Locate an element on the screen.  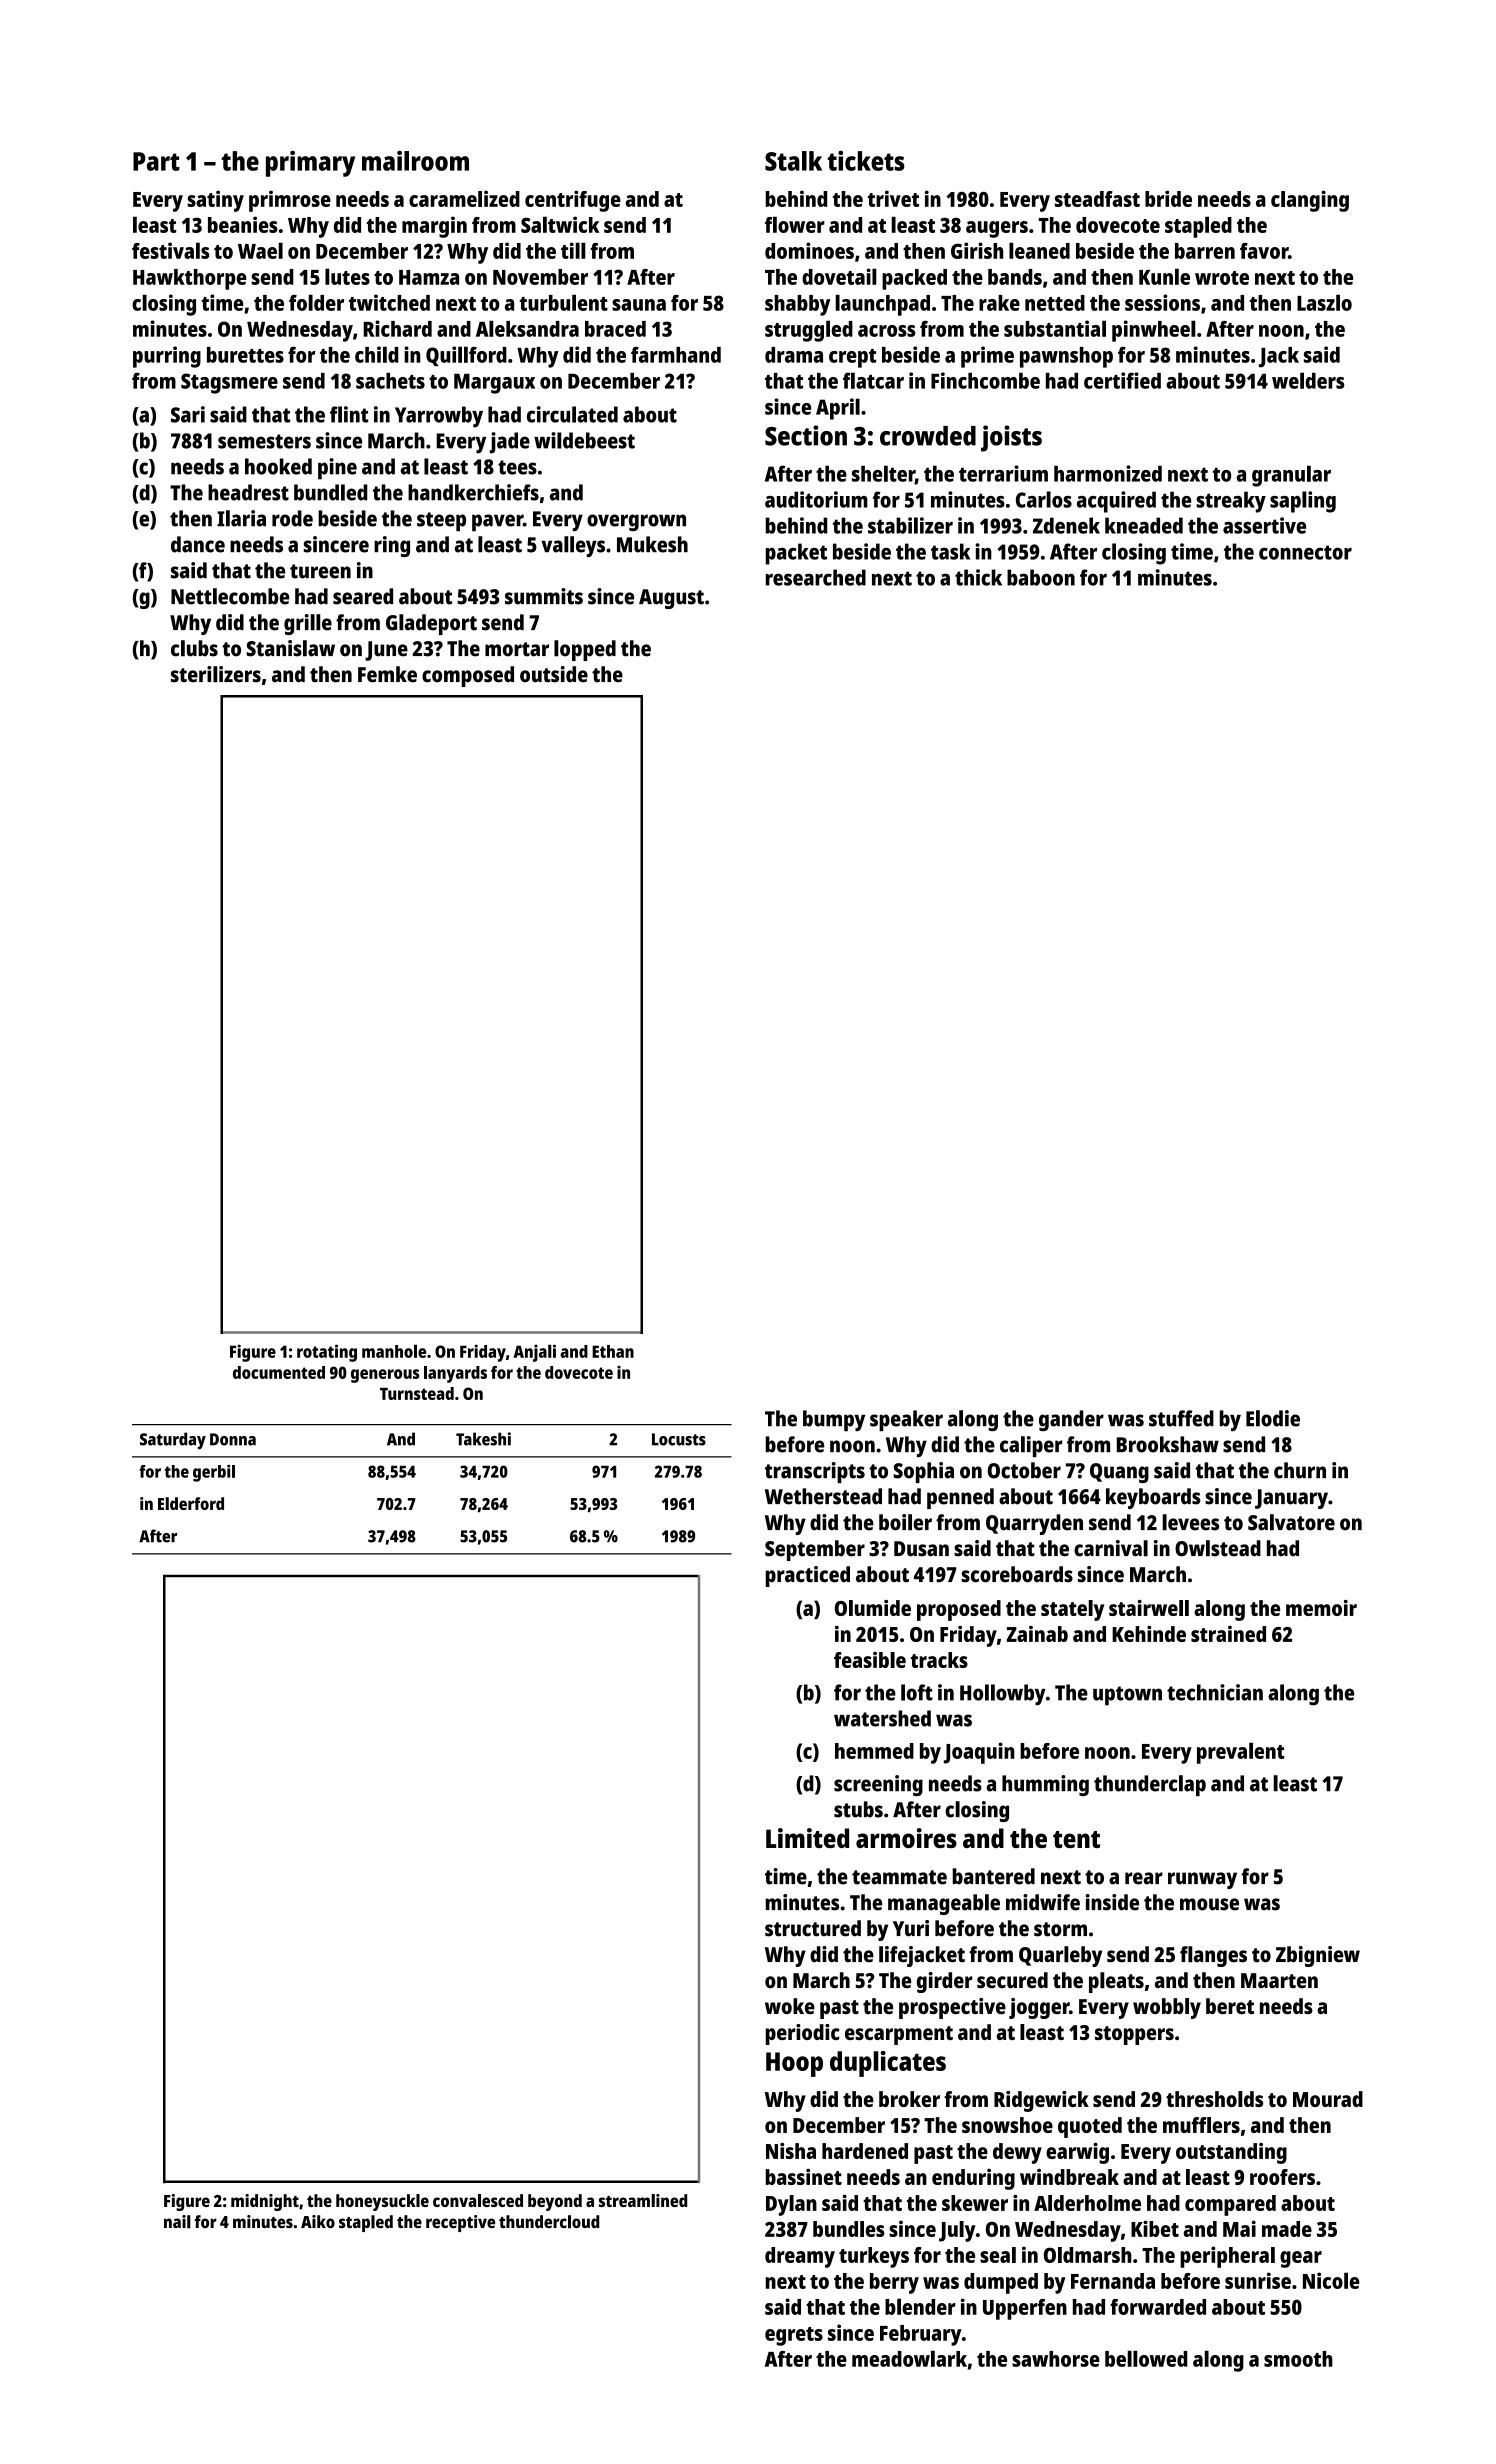
thick is located at coordinates (978, 577).
